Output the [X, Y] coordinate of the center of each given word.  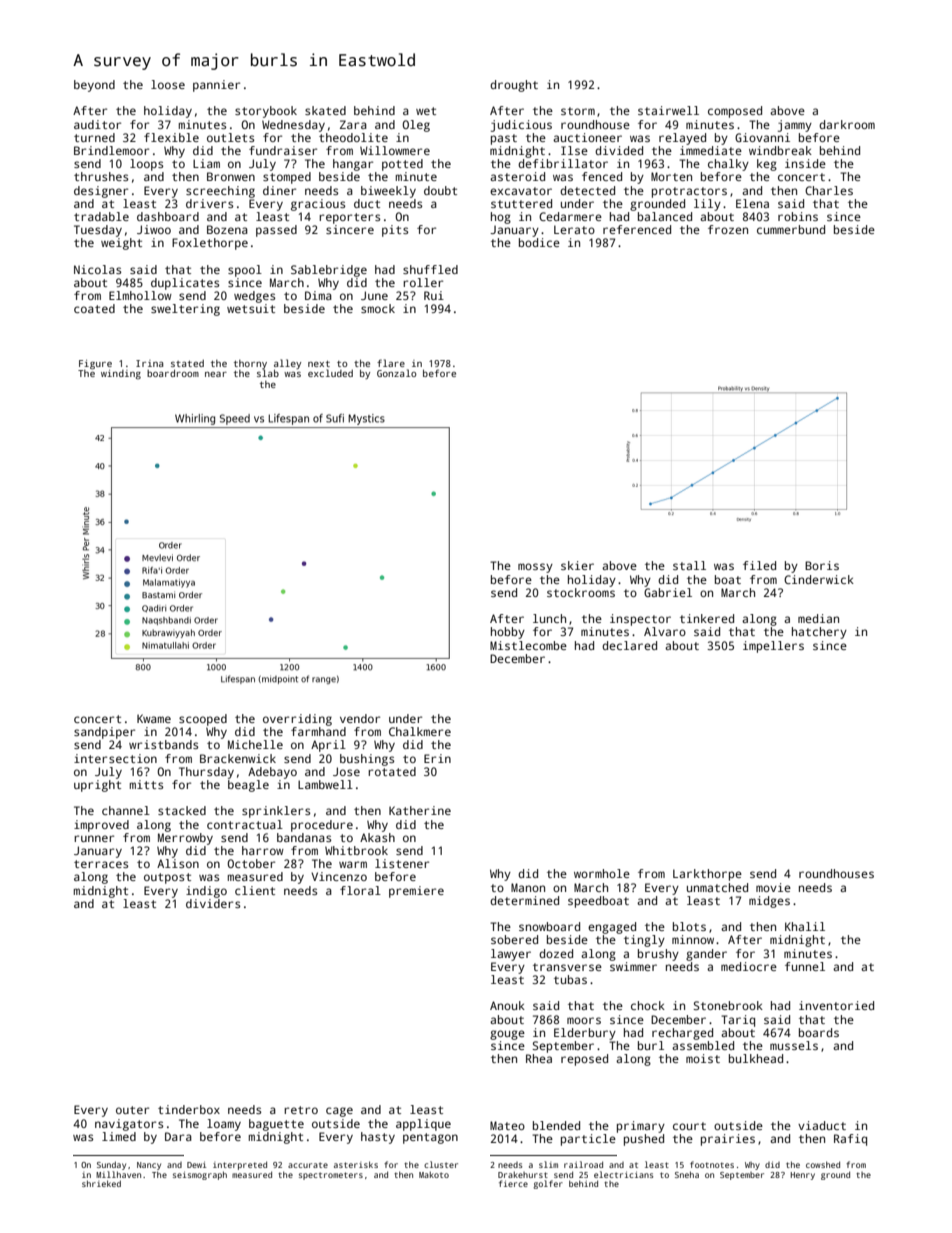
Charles [829, 190]
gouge [507, 1035]
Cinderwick [819, 579]
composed [735, 112]
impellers [773, 647]
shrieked [101, 1183]
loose [168, 84]
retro [301, 1110]
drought [514, 86]
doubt [440, 190]
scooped [203, 720]
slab [268, 373]
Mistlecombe [528, 645]
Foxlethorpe [210, 244]
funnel [805, 966]
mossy [535, 568]
